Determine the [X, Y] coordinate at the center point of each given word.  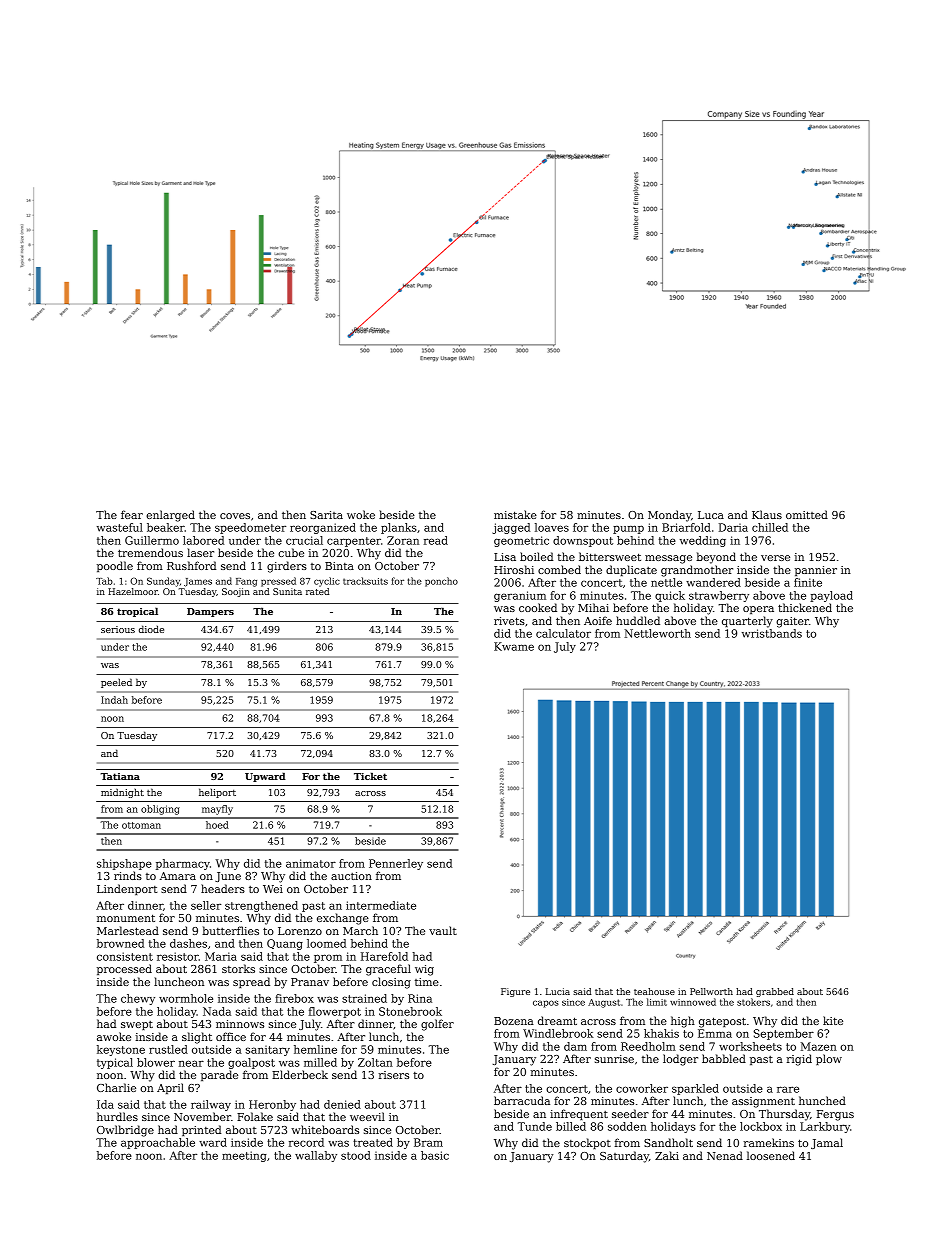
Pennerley [396, 864]
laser [200, 552]
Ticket [370, 776]
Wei [273, 889]
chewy [138, 999]
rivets [509, 621]
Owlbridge [125, 1131]
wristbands [772, 633]
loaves [552, 527]
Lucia [558, 991]
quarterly [747, 622]
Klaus [767, 514]
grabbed [775, 992]
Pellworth [711, 991]
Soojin [236, 592]
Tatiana [120, 776]
